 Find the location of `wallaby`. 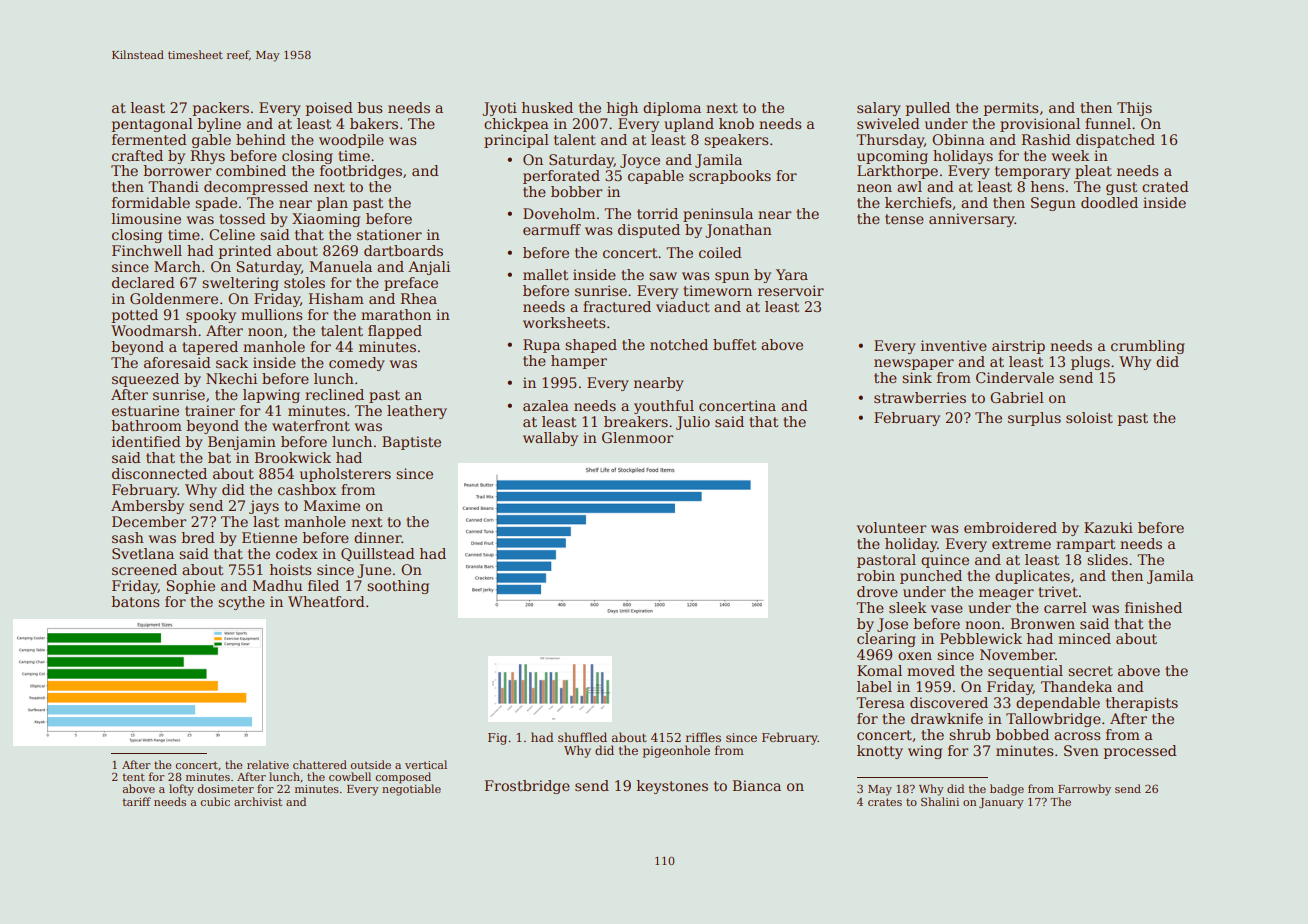

wallaby is located at coordinates (550, 439).
